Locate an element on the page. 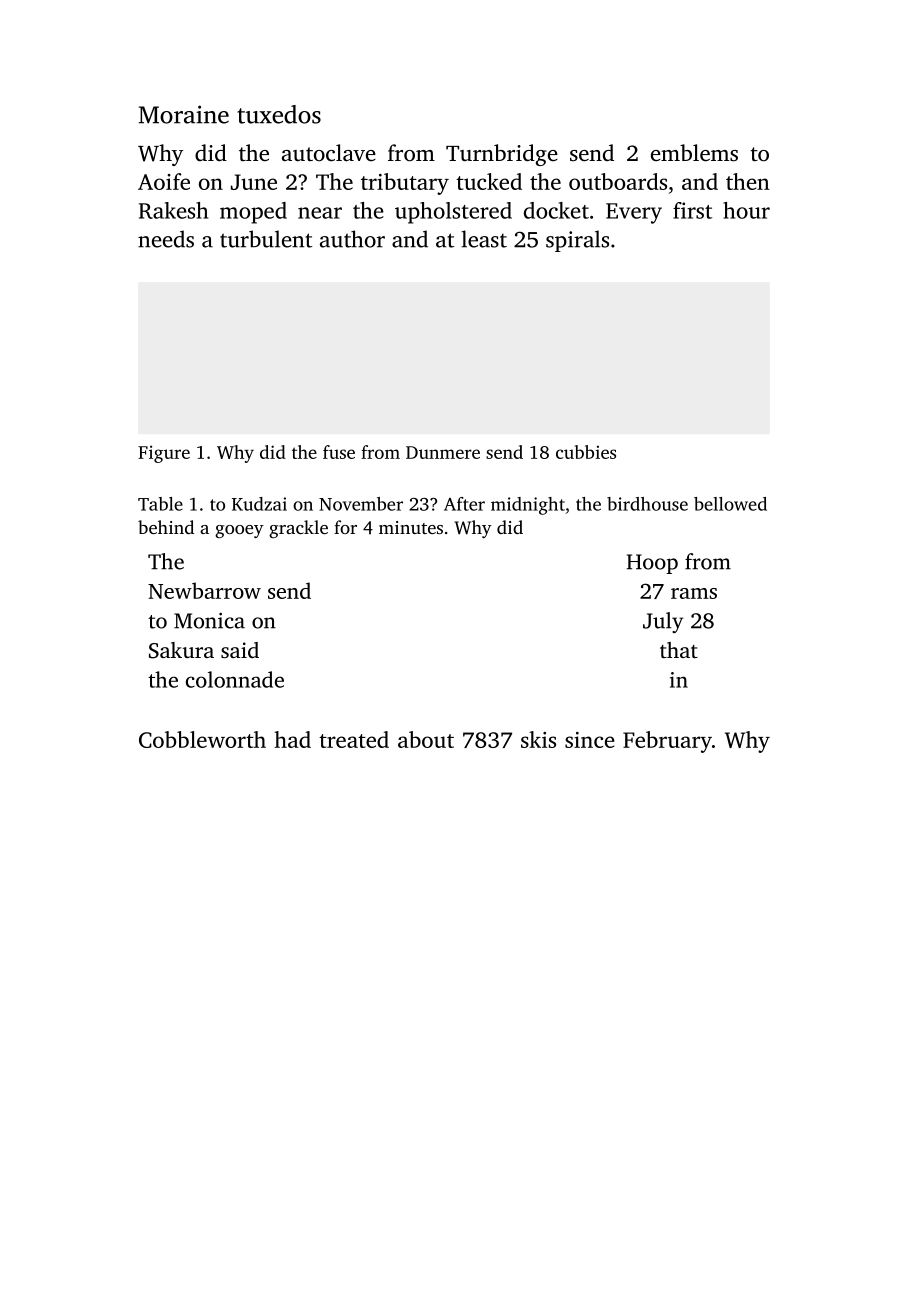 The height and width of the image is (1316, 908). spirals is located at coordinates (577, 241).
